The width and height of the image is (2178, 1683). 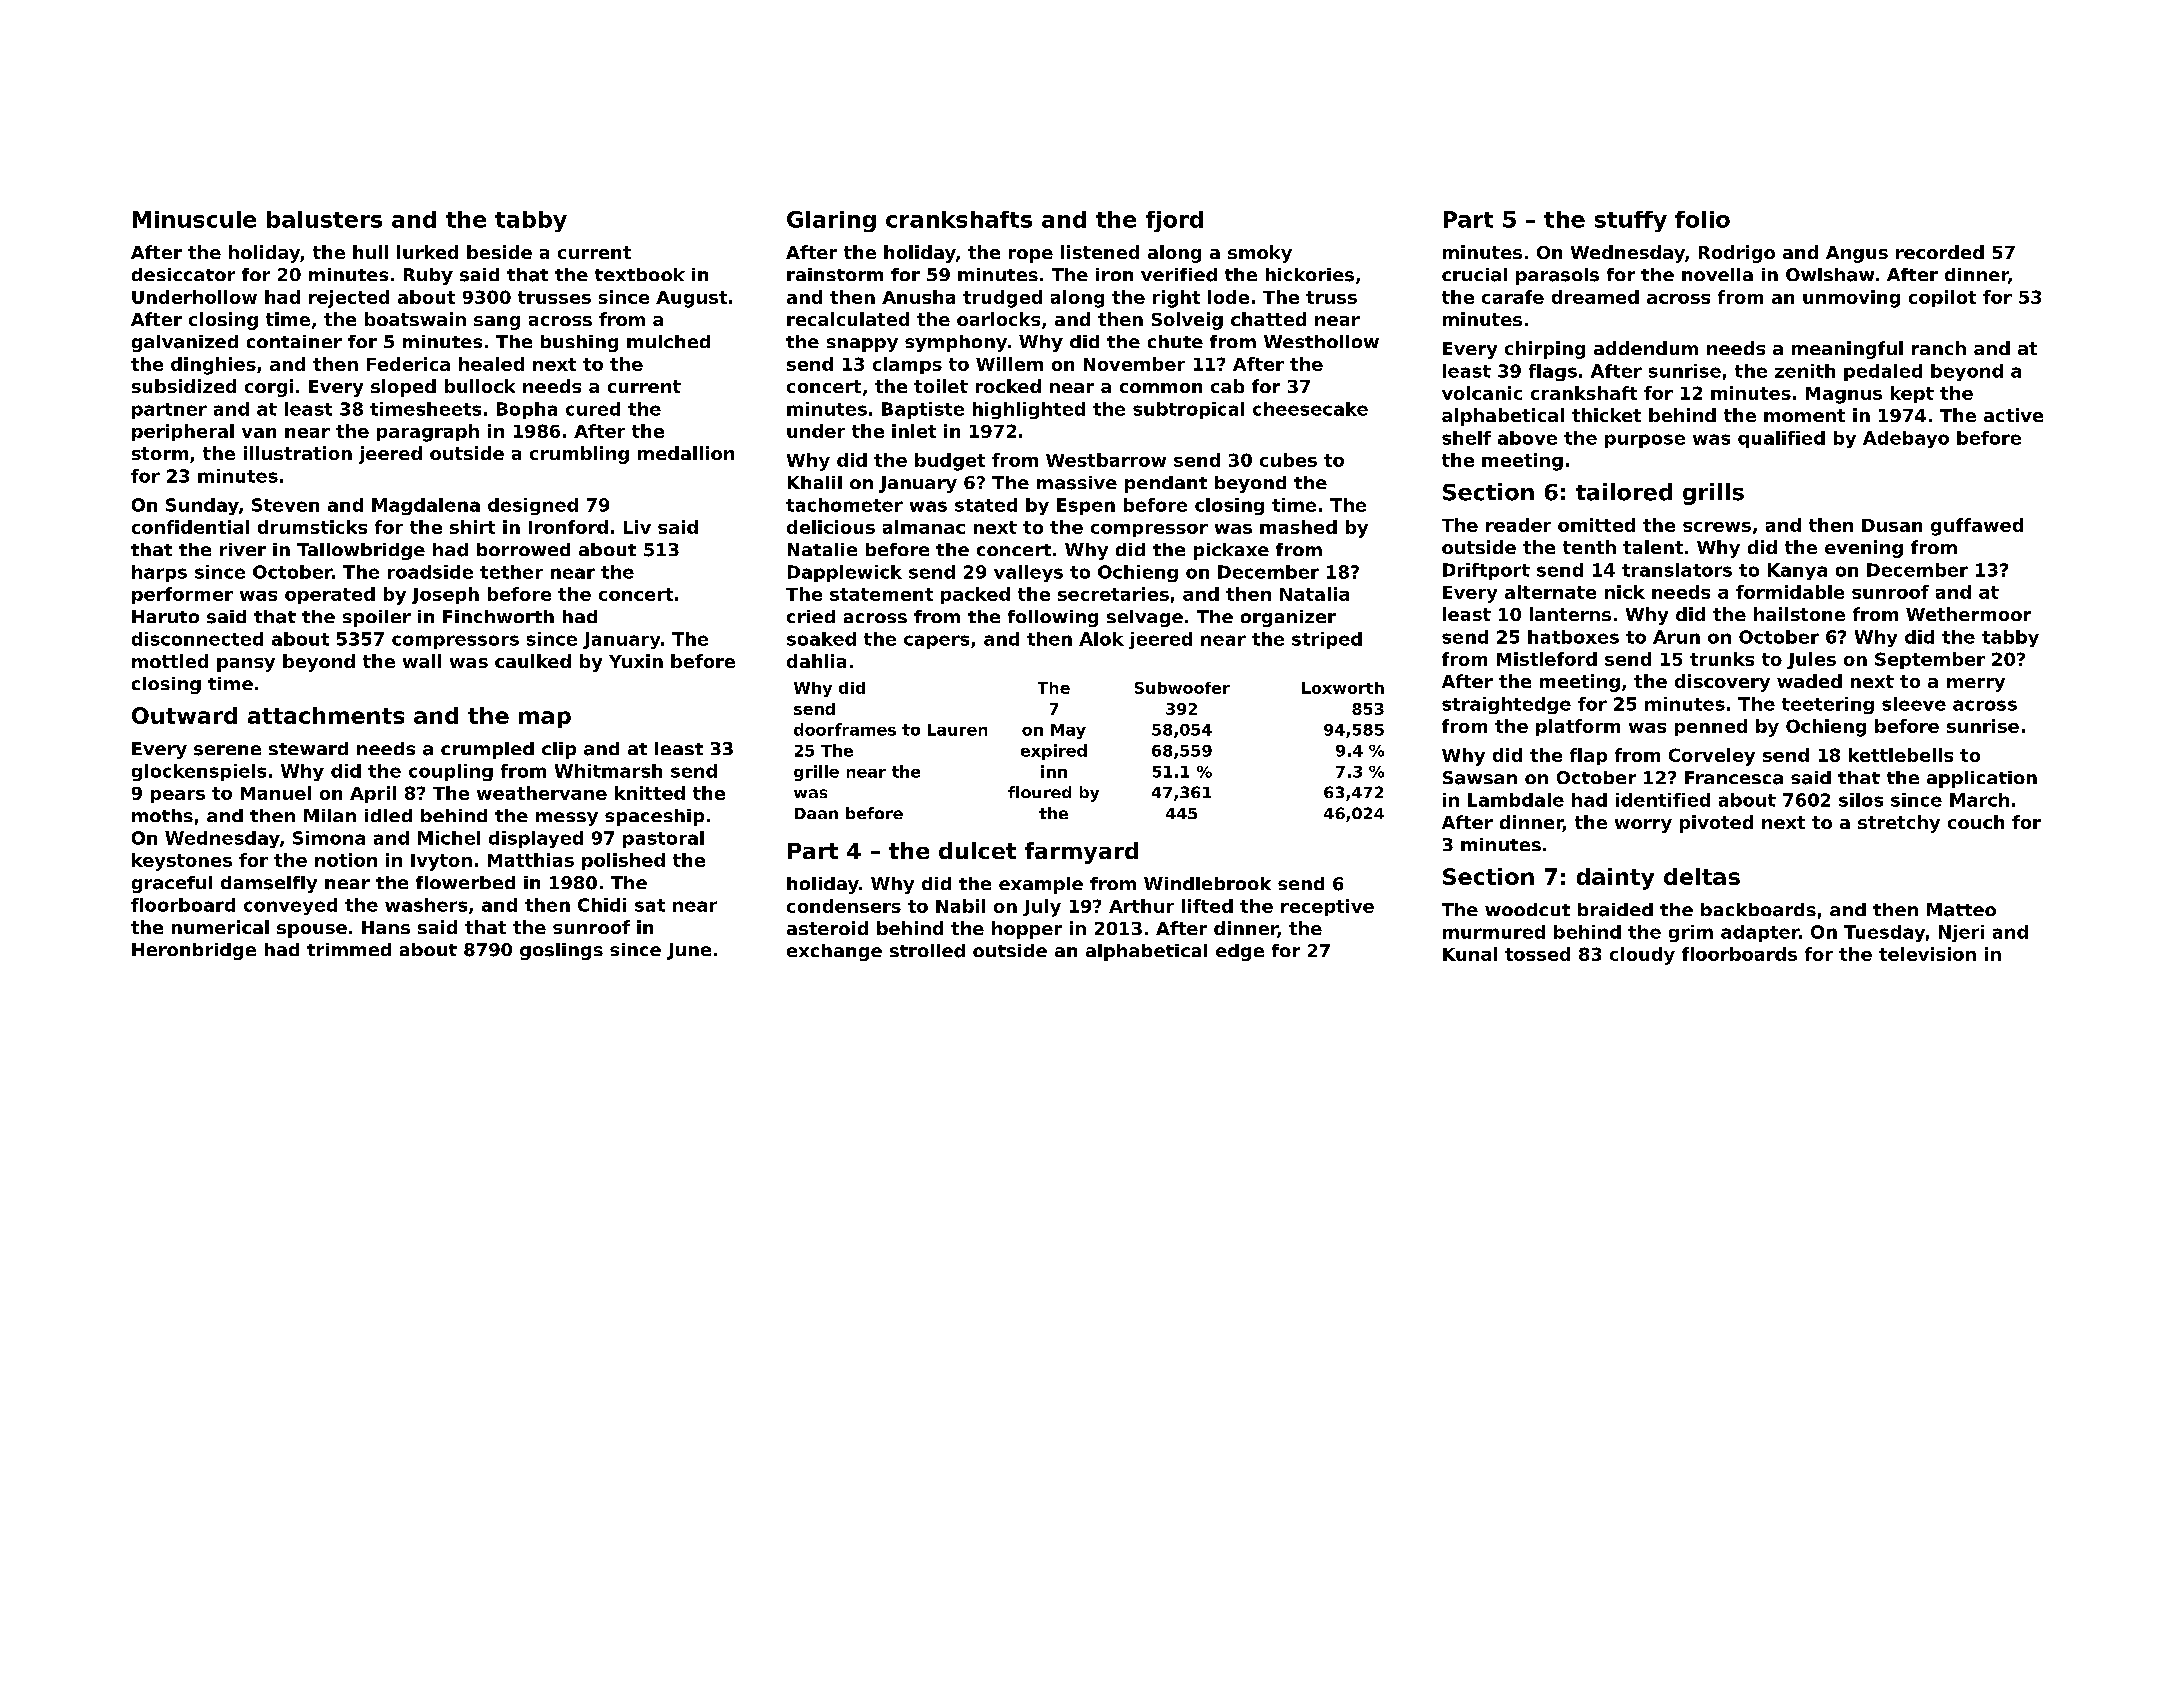 I want to click on container, so click(x=294, y=341).
